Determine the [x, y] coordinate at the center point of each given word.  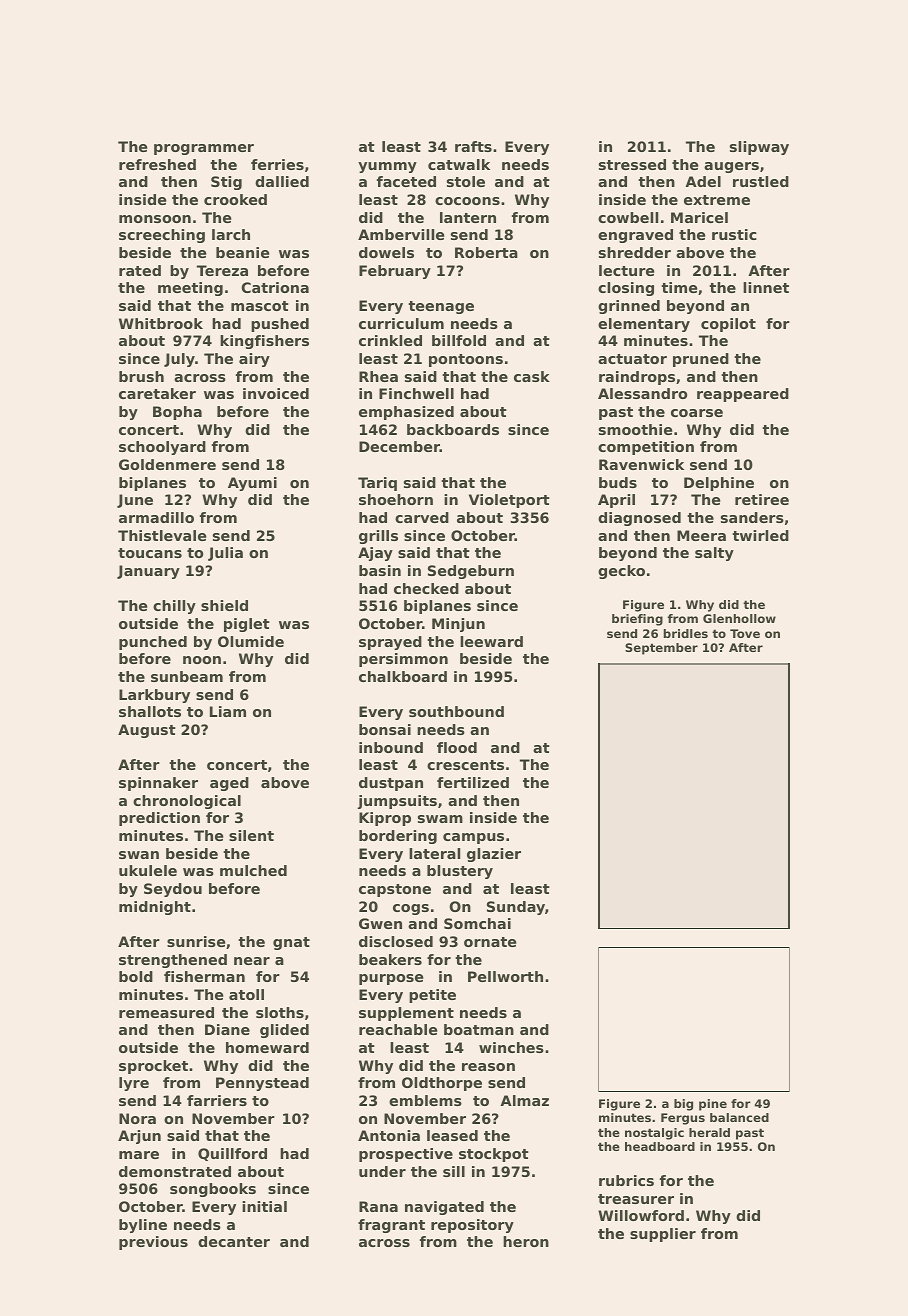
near [252, 961]
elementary [644, 325]
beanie [242, 252]
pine [713, 1105]
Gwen [380, 923]
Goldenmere [167, 464]
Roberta [486, 252]
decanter [234, 1241]
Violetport [509, 501]
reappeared [743, 395]
